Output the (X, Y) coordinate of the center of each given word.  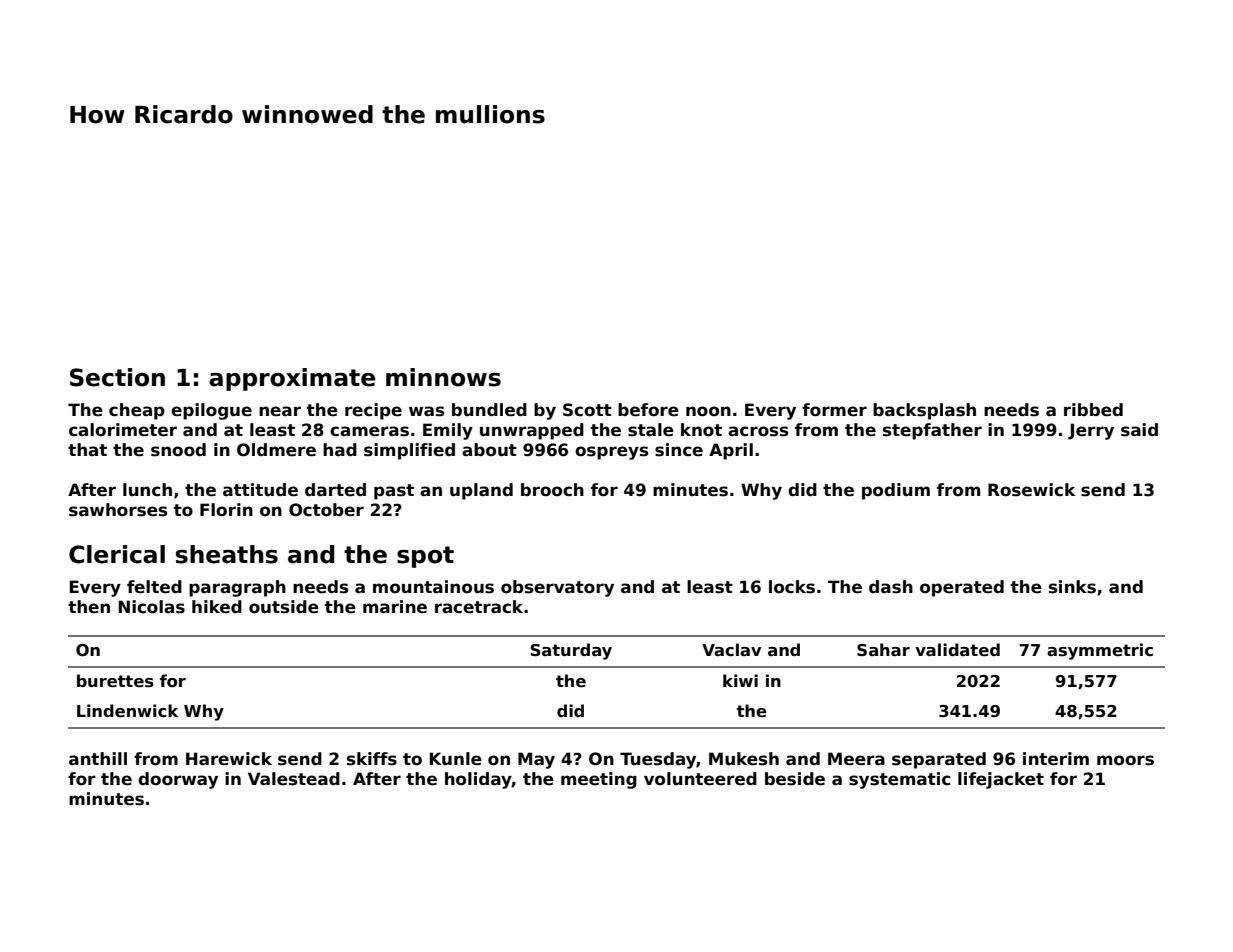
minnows (443, 377)
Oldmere (276, 450)
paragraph (237, 588)
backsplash (924, 411)
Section (117, 377)
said (1139, 430)
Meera (856, 759)
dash (891, 587)
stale (651, 430)
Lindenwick (127, 711)
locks (792, 587)
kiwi (740, 680)
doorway (178, 780)
